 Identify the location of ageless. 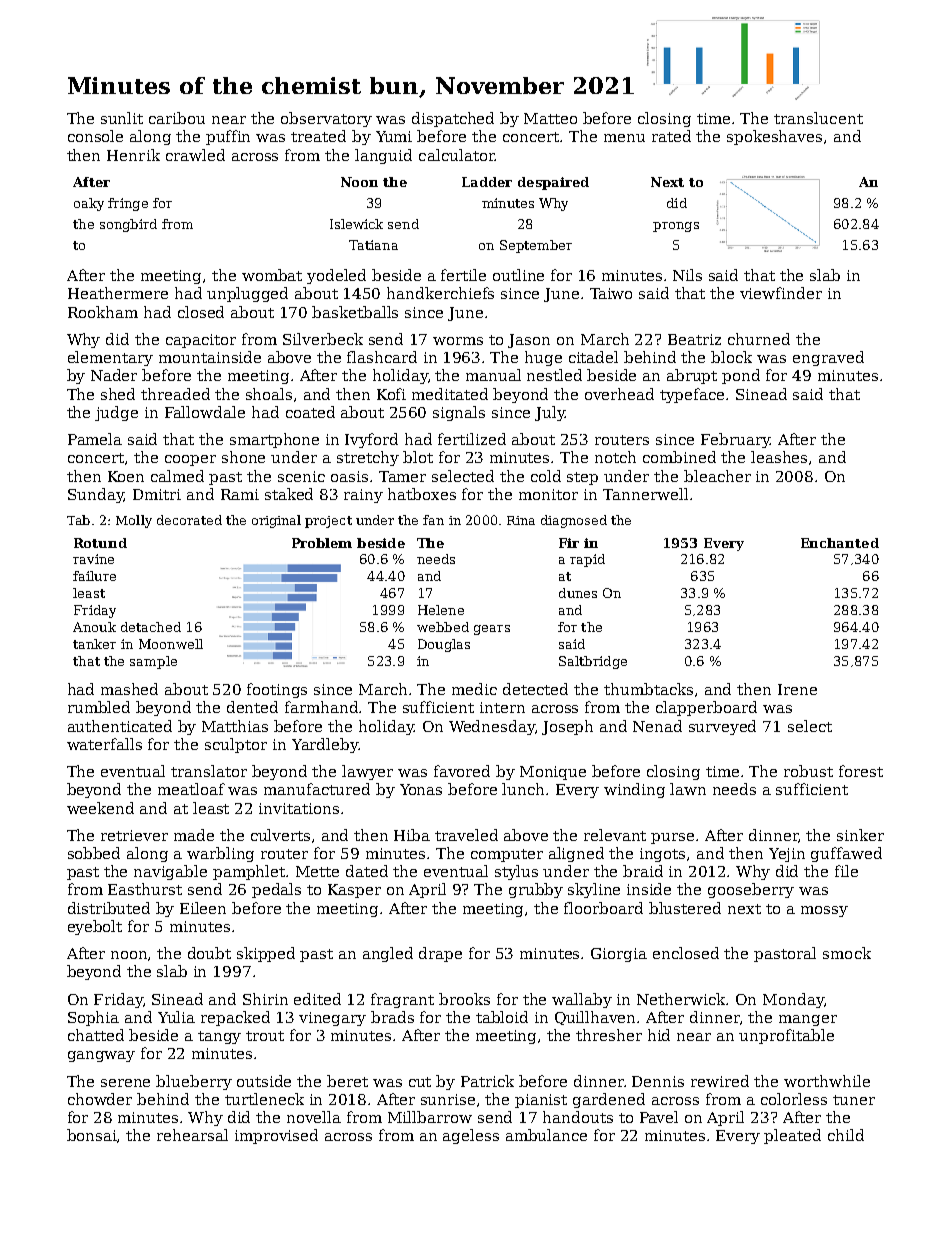
(471, 1136).
